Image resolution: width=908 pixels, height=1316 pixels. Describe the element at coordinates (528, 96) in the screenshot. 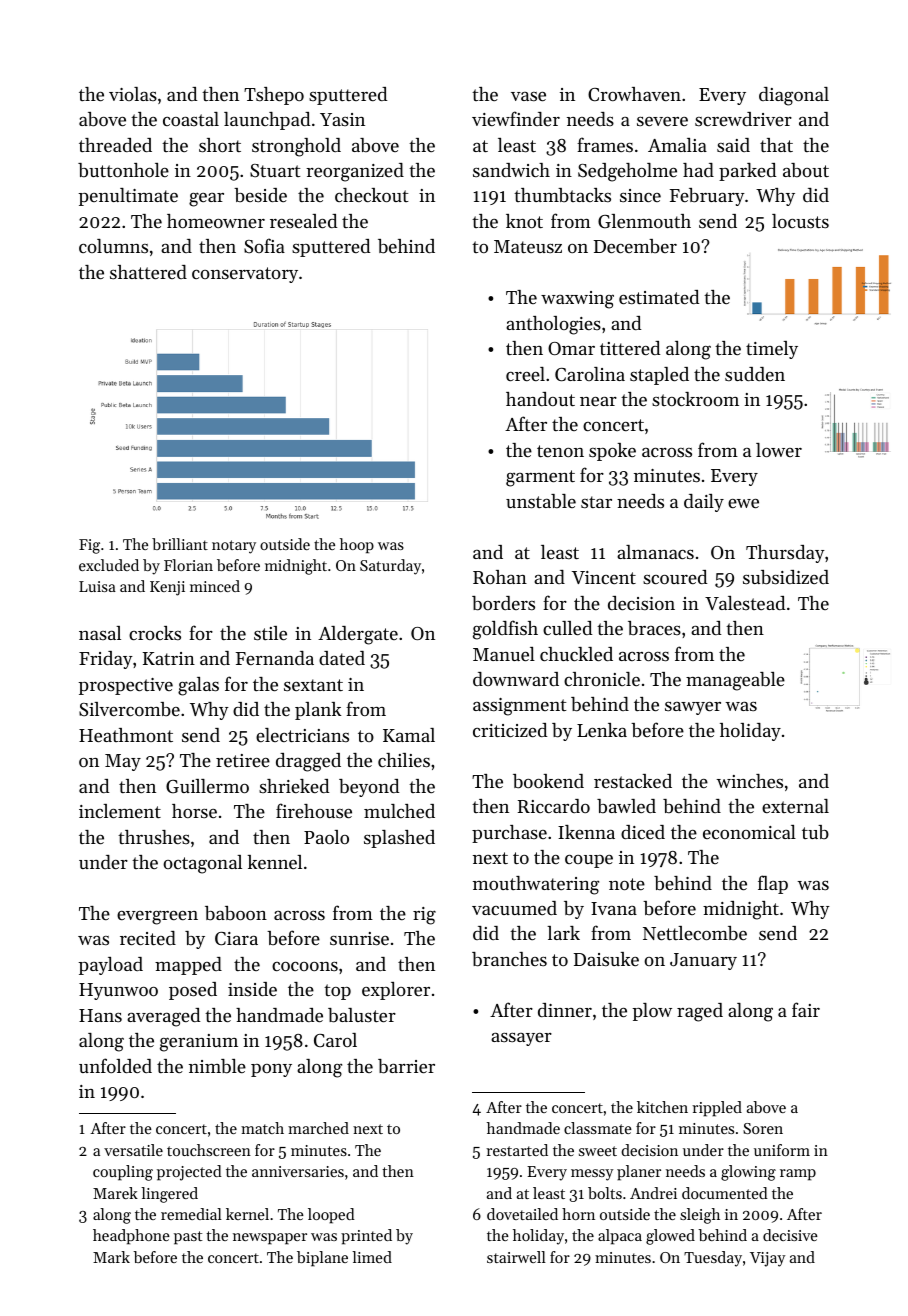

I see `vase` at that location.
